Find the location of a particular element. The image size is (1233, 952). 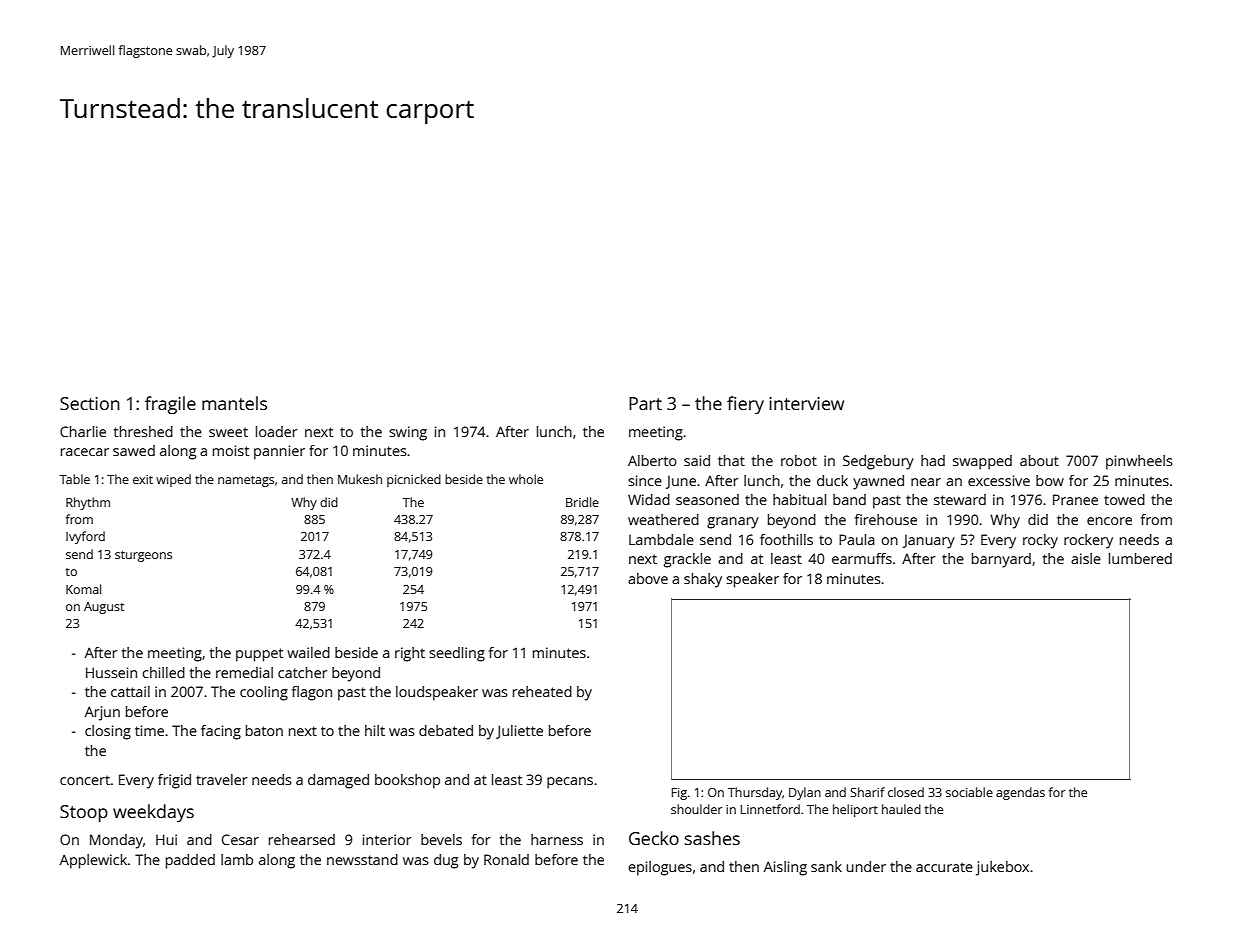

sturgeons is located at coordinates (143, 556).
